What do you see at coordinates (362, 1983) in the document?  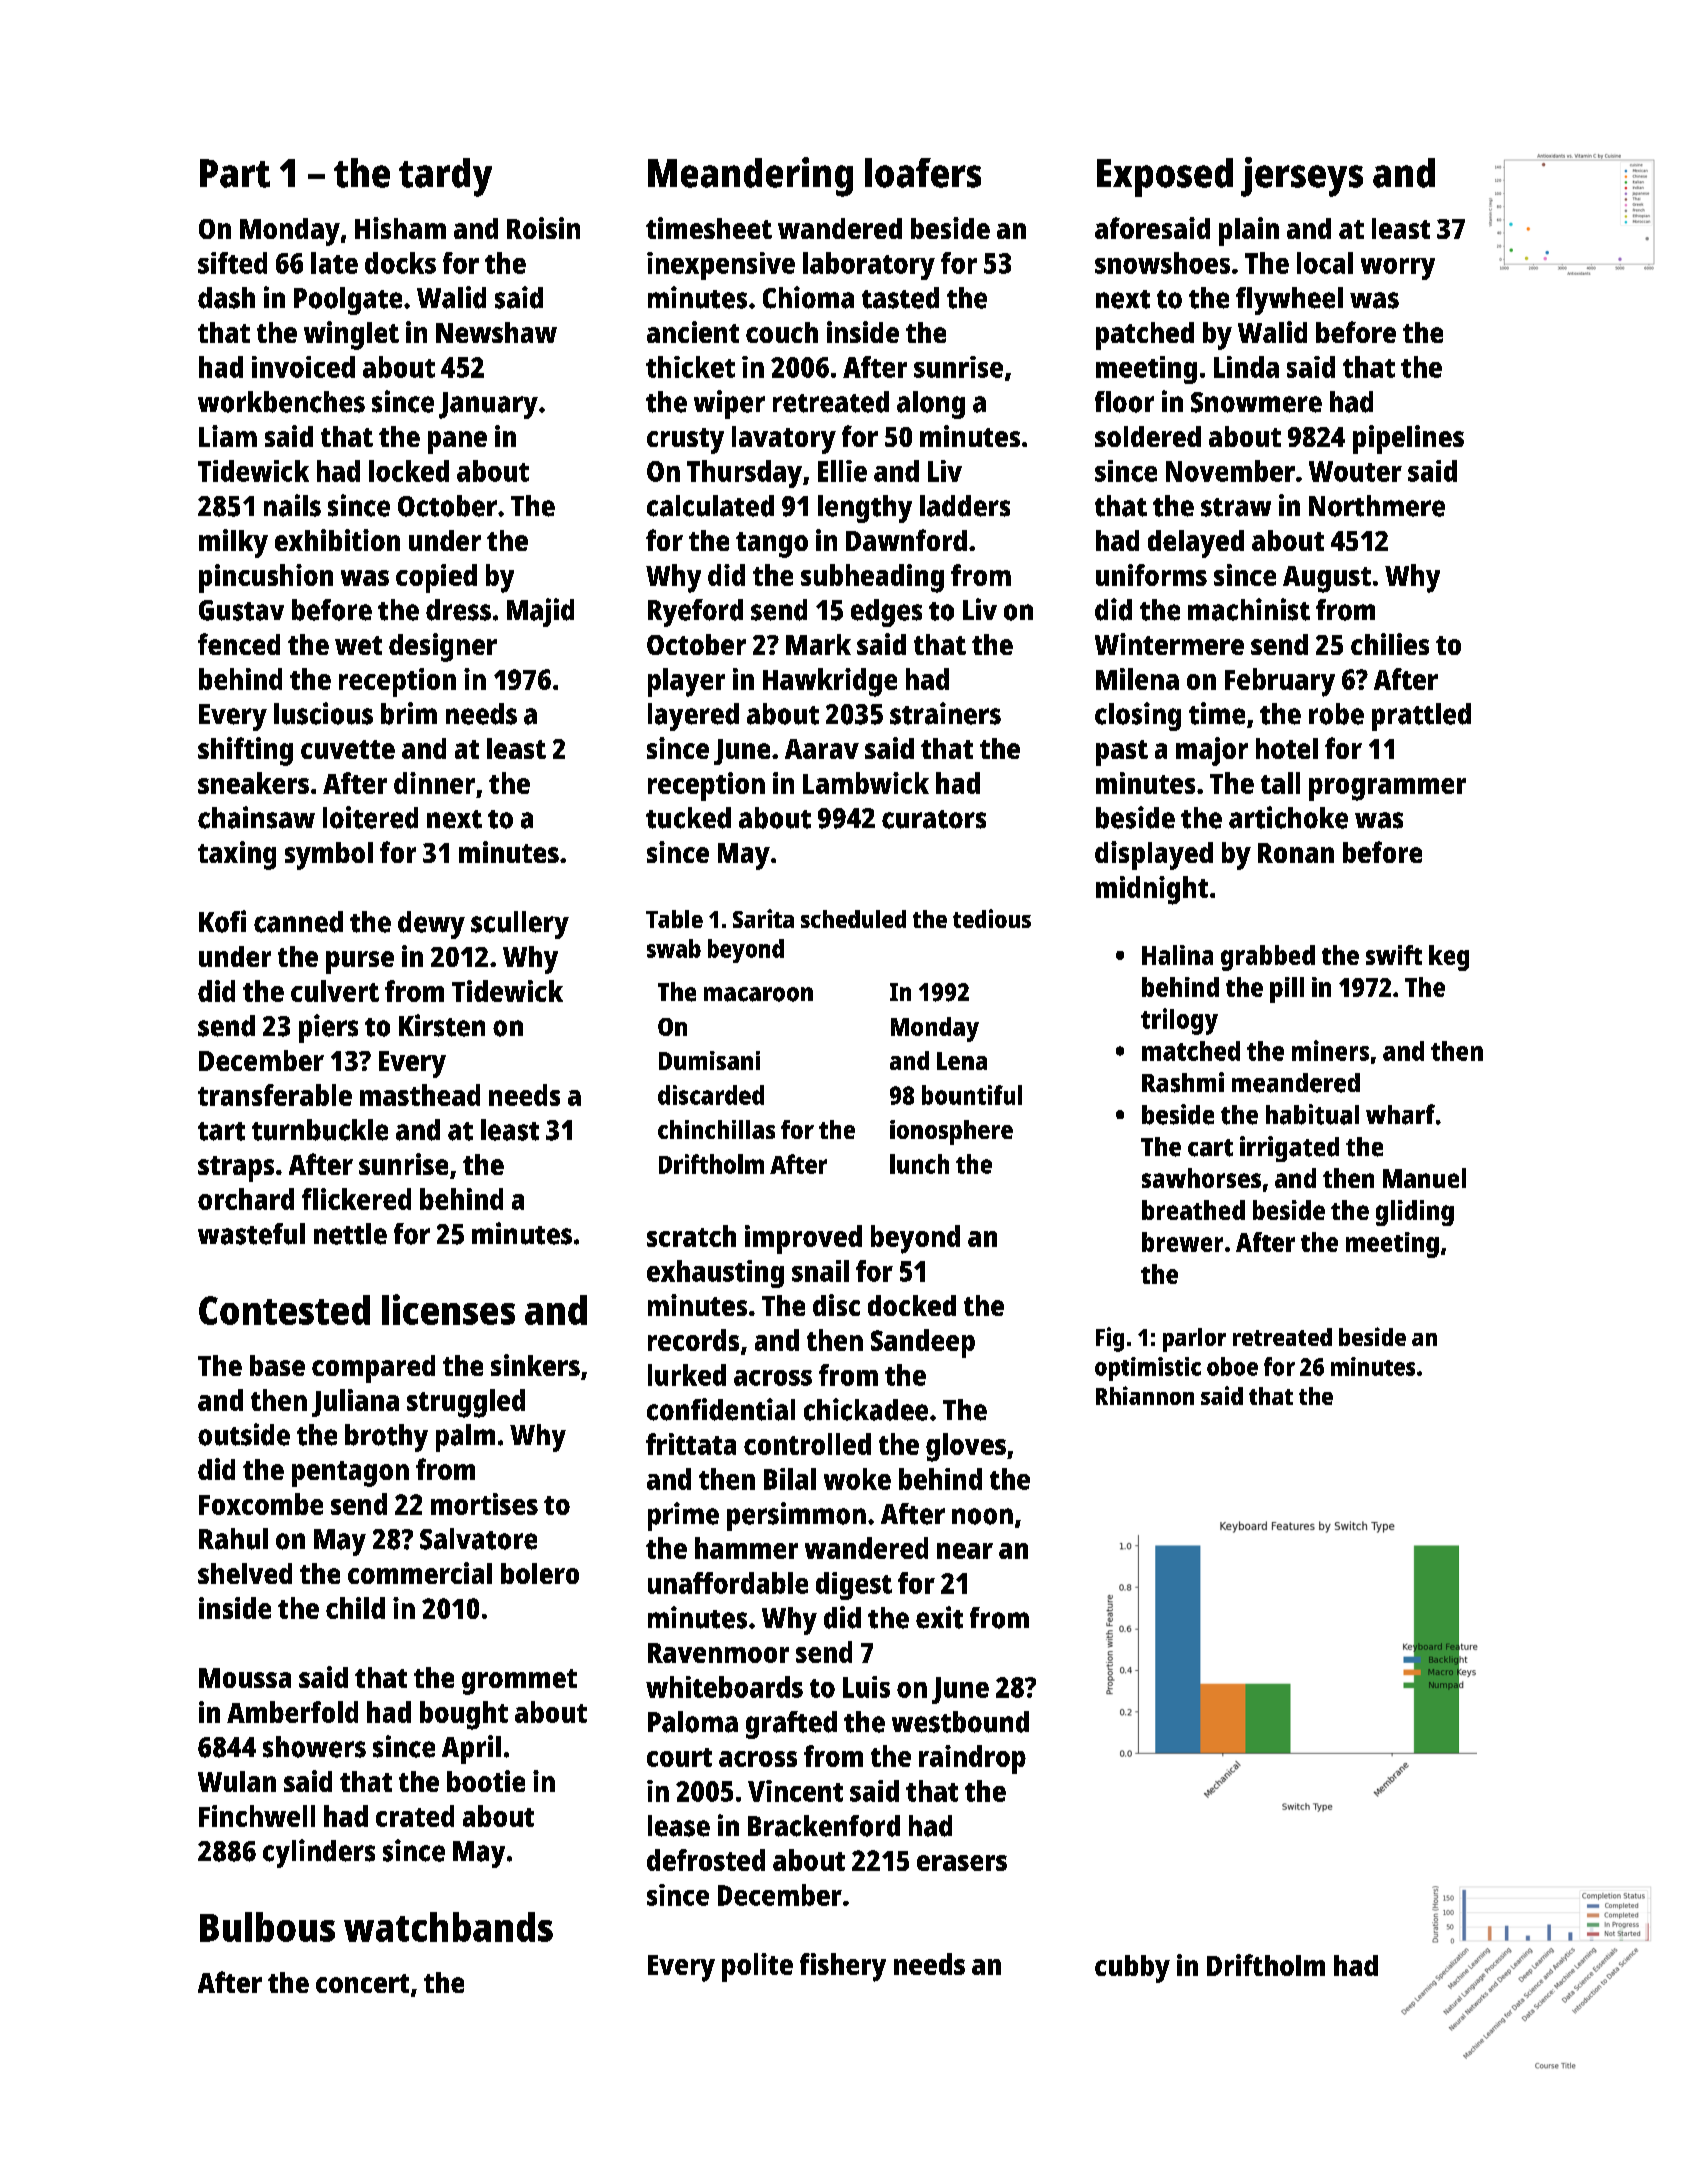 I see `concert` at bounding box center [362, 1983].
